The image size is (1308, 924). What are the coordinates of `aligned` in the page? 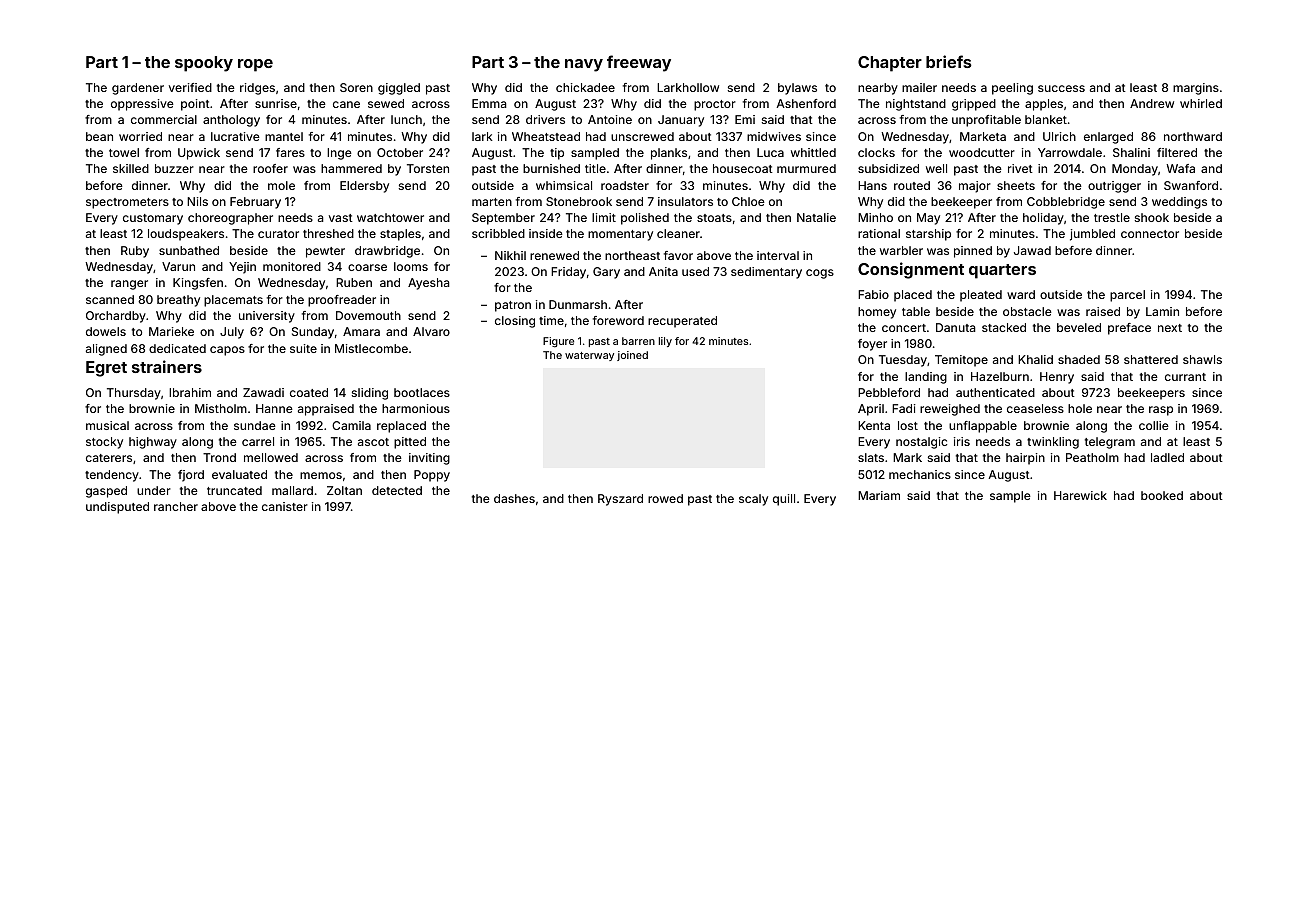 It's located at (106, 350).
